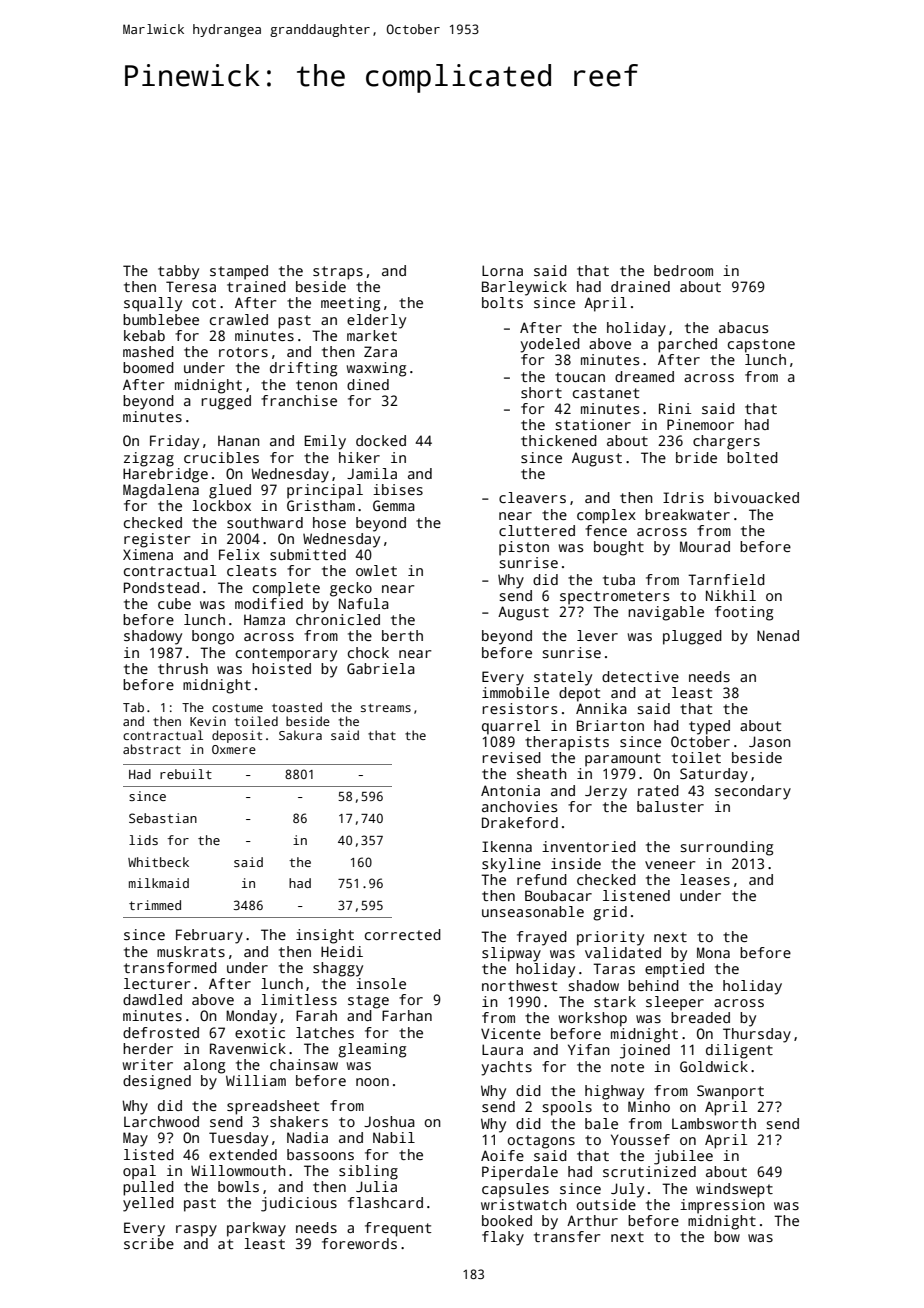 This screenshot has height=1308, width=924. What do you see at coordinates (264, 619) in the screenshot?
I see `Hamza` at bounding box center [264, 619].
